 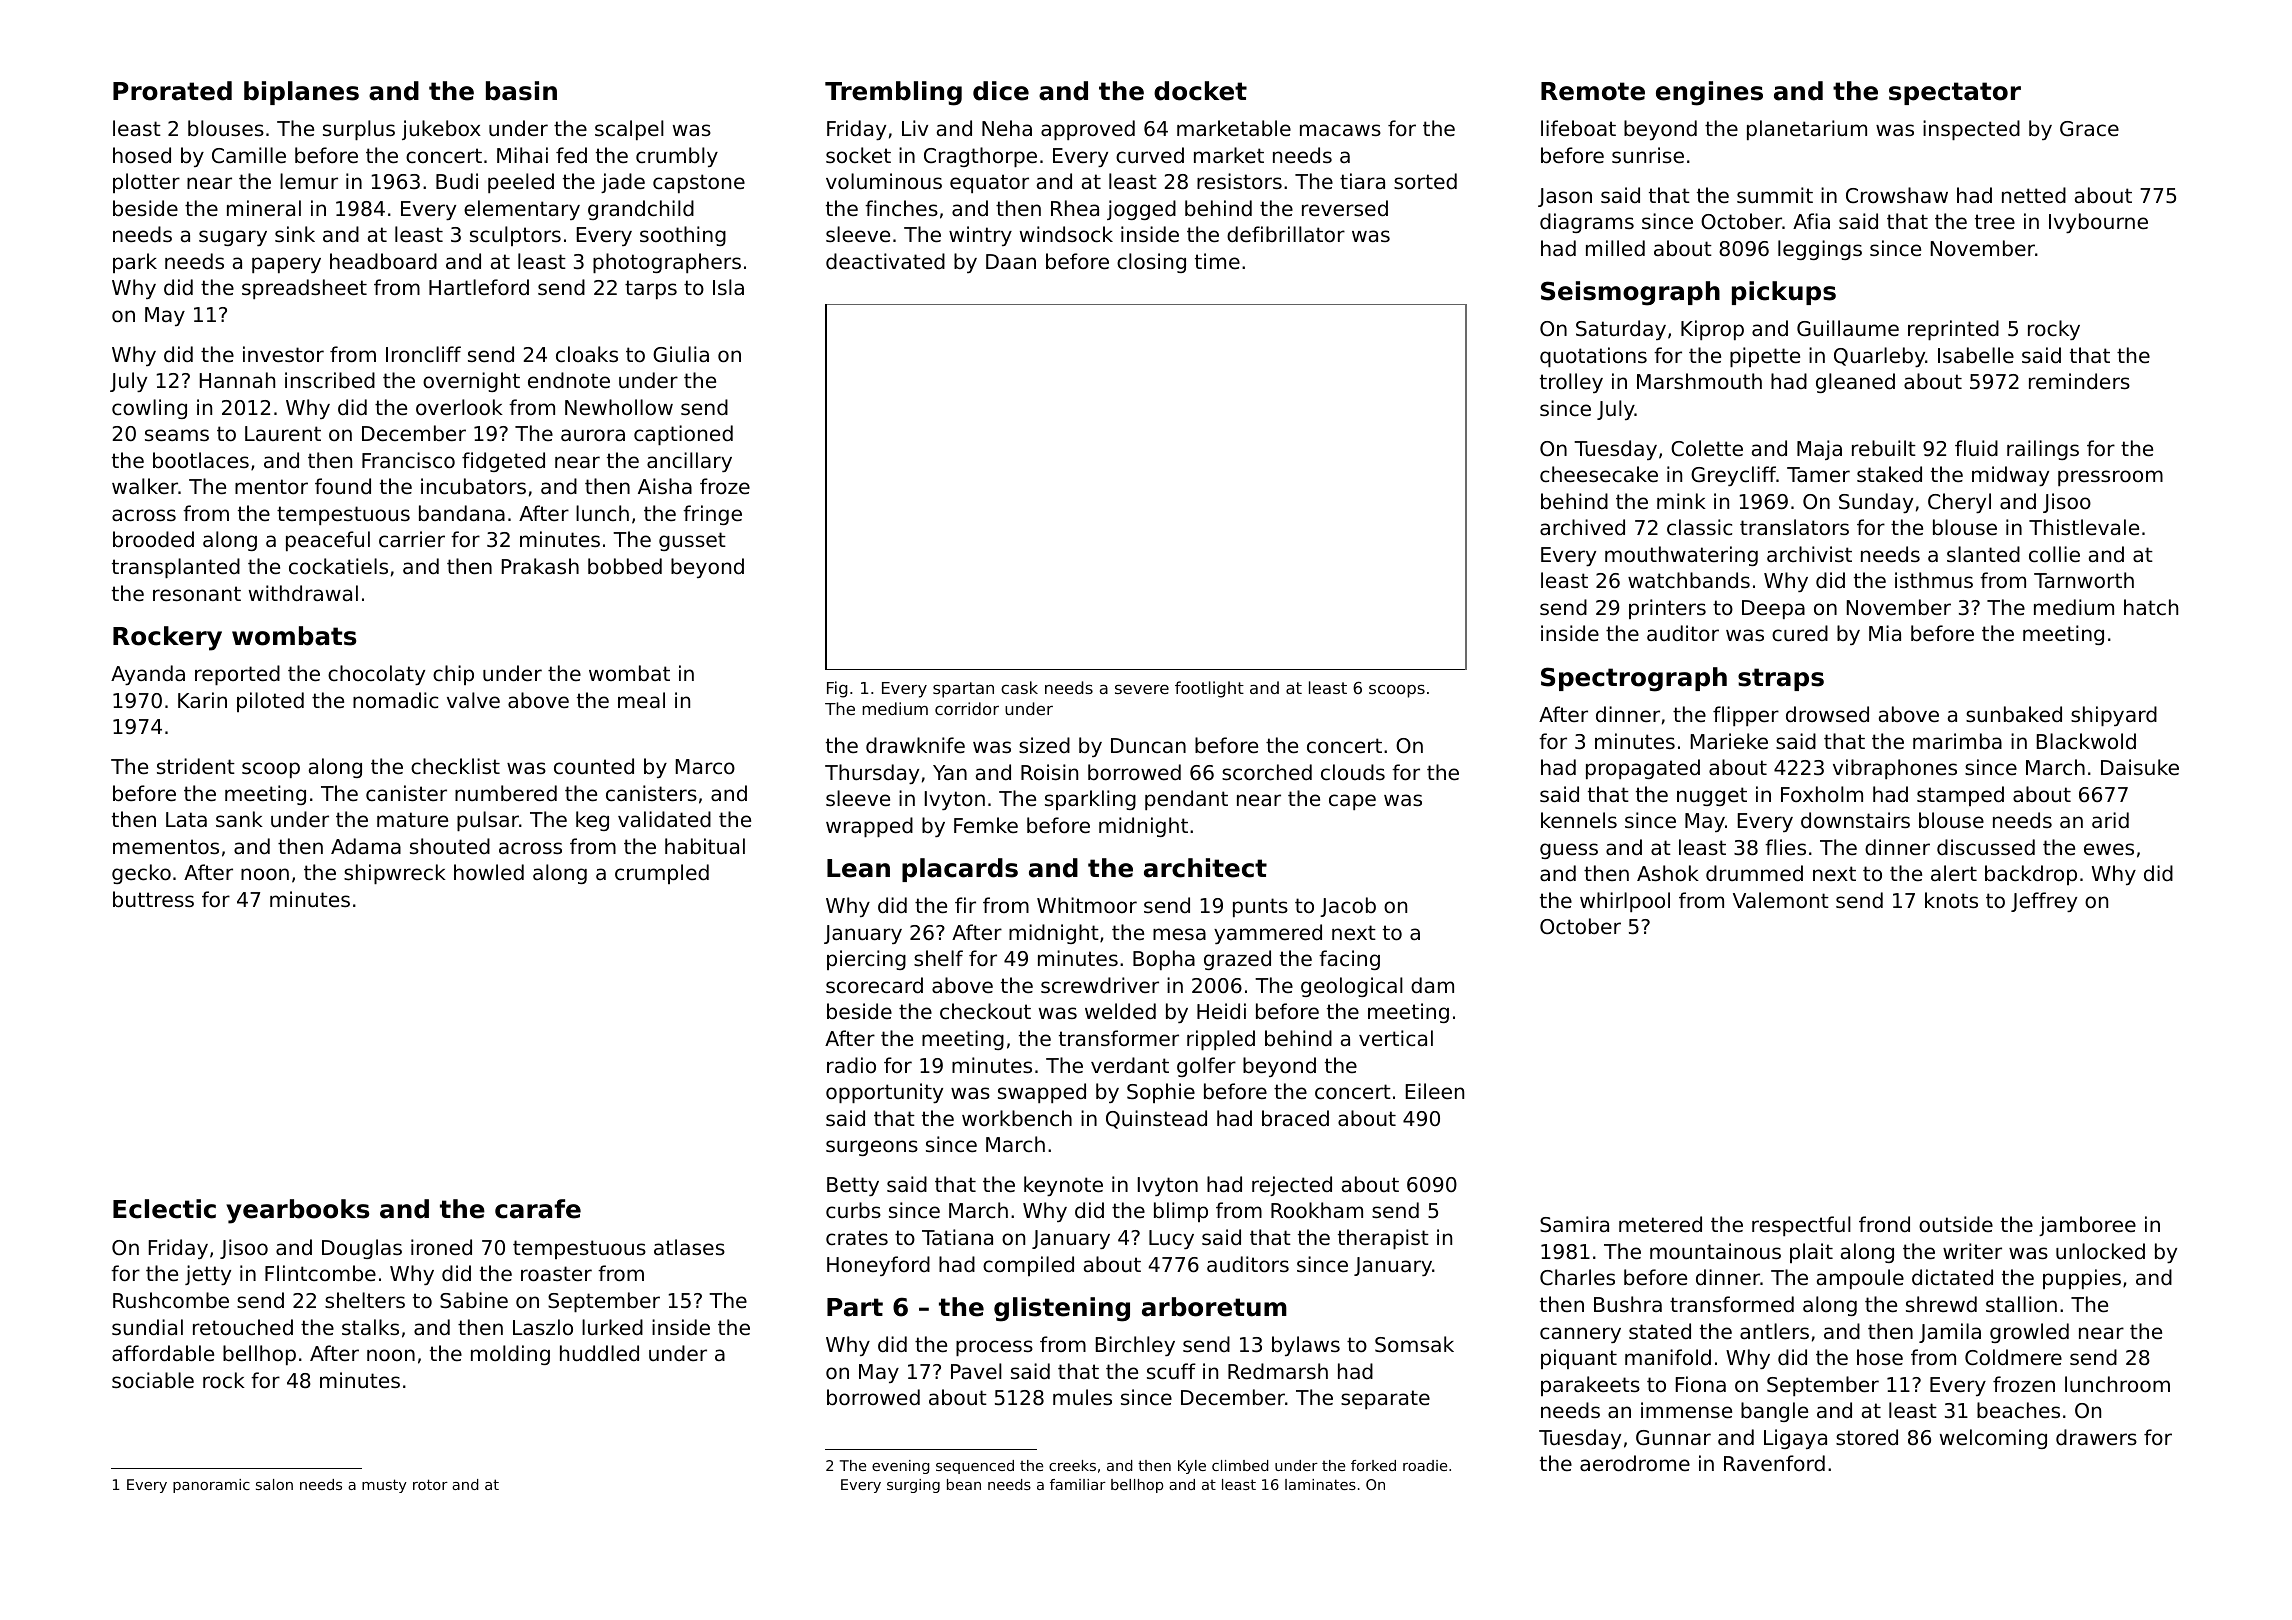 What do you see at coordinates (2079, 381) in the screenshot?
I see `reminders` at bounding box center [2079, 381].
